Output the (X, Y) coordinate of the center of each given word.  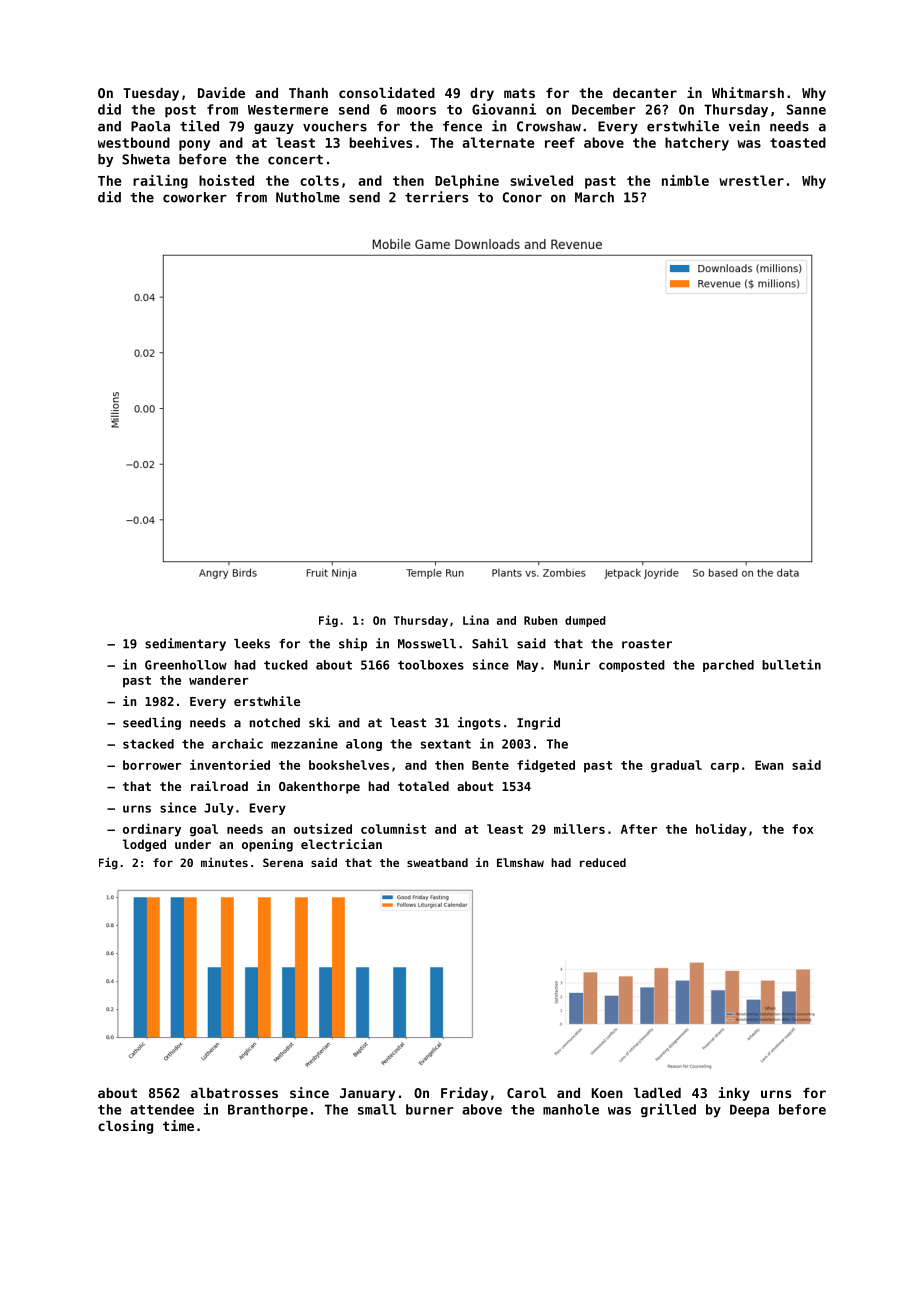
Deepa (749, 1111)
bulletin (791, 664)
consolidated (387, 92)
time (178, 1125)
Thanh (308, 93)
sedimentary (185, 644)
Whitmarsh (748, 92)
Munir (572, 664)
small (377, 1109)
